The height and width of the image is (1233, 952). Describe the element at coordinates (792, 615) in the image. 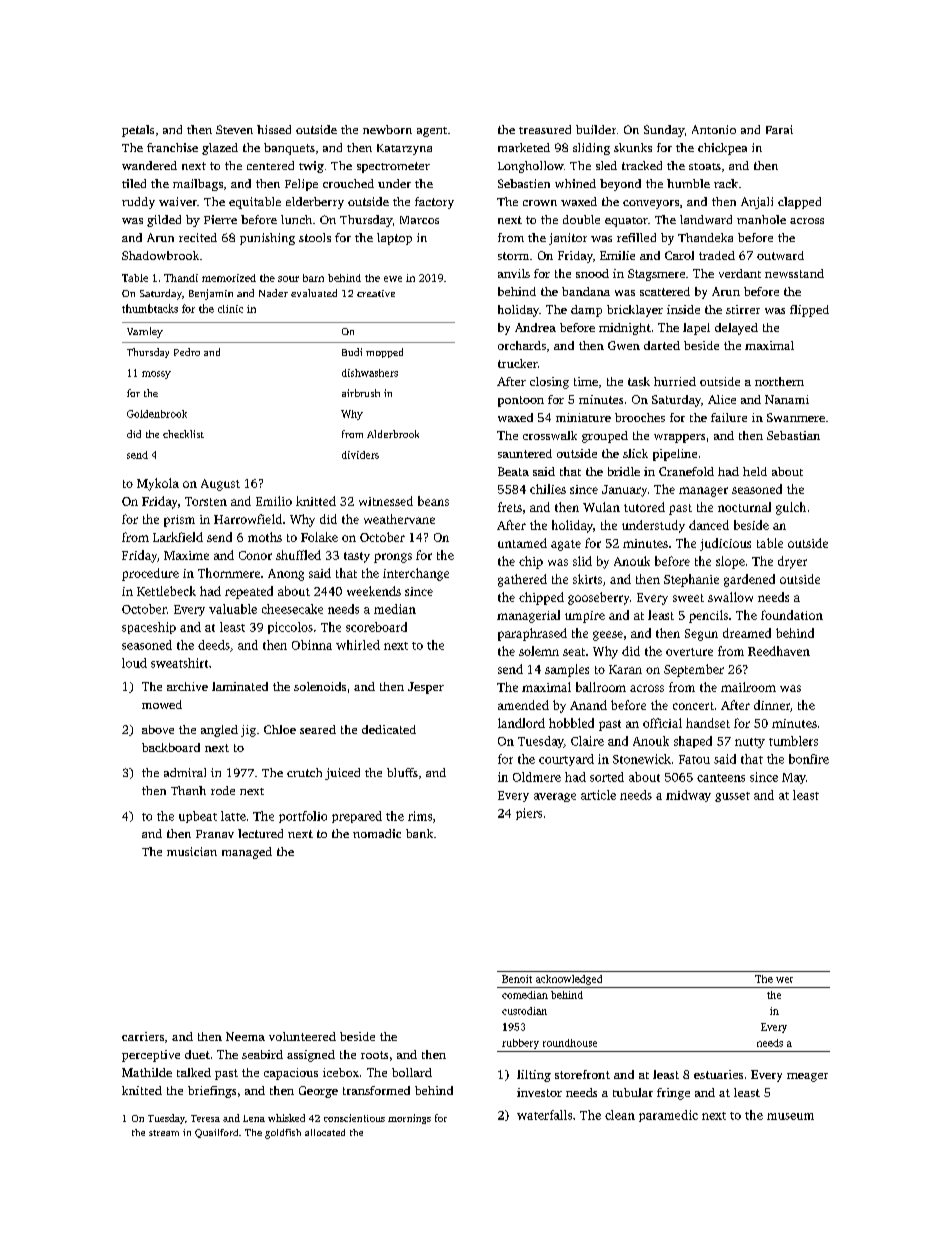

I see `foundation` at that location.
